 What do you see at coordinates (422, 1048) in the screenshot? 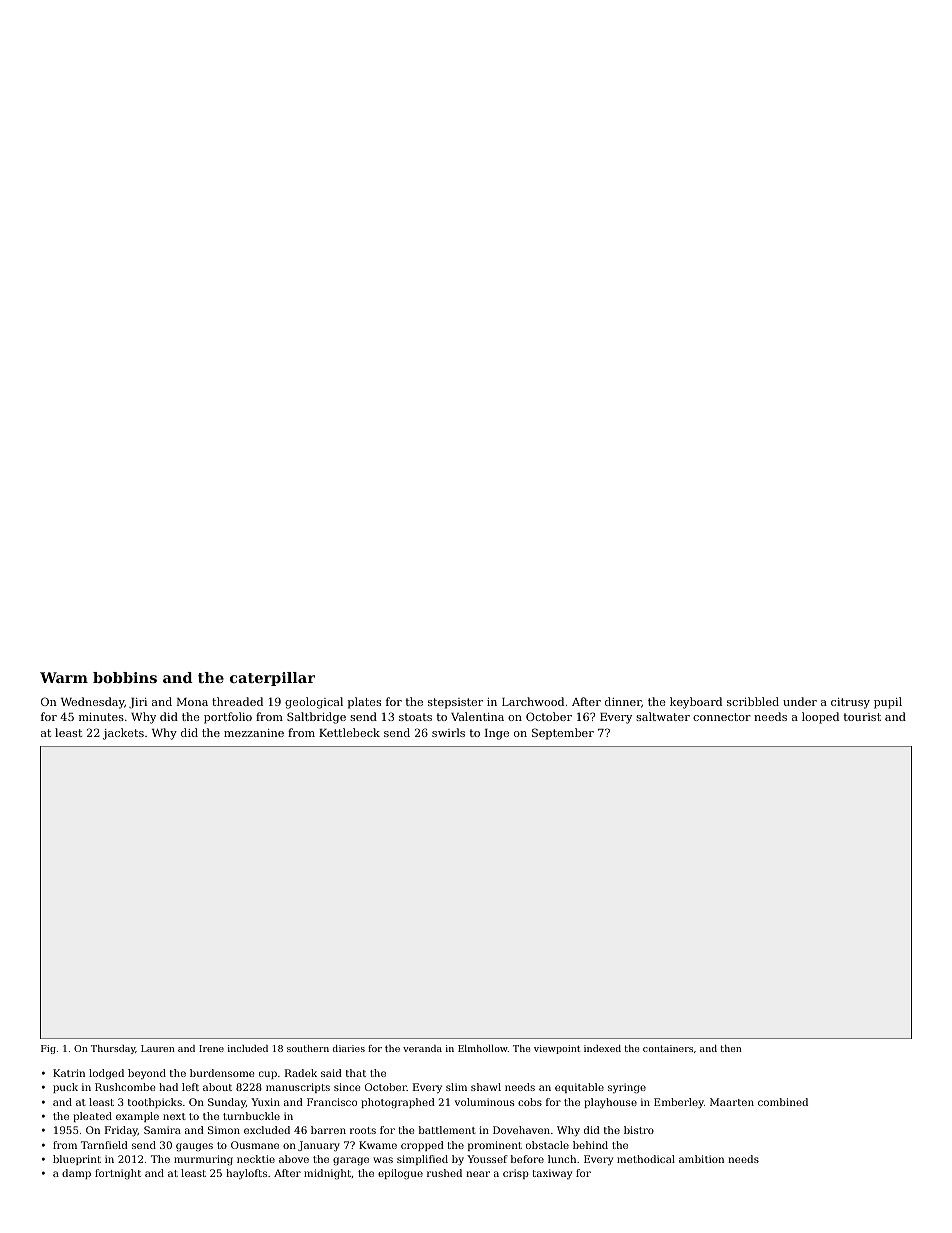
I see `veranda` at bounding box center [422, 1048].
